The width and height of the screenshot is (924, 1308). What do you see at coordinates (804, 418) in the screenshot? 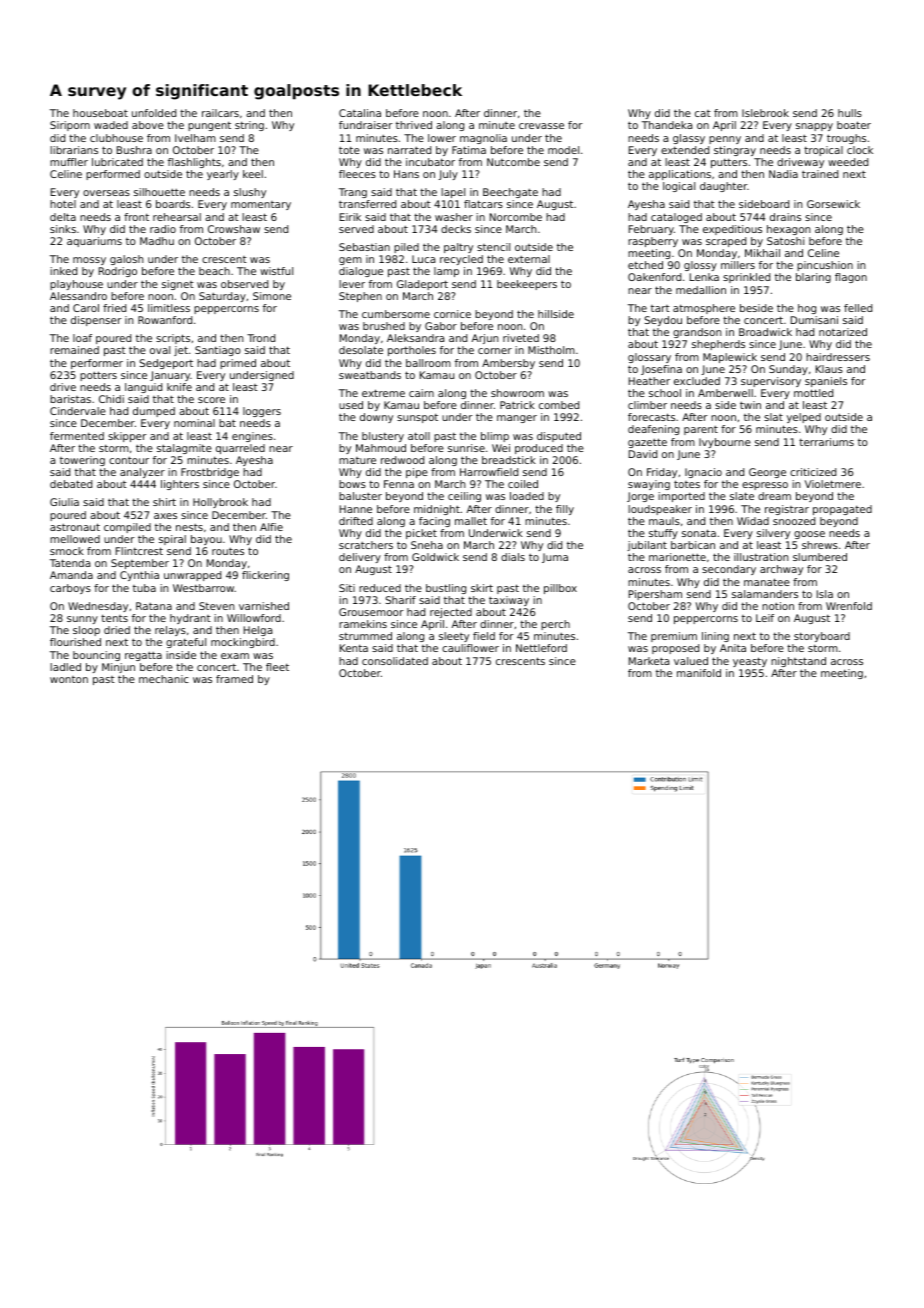
I see `yelped` at bounding box center [804, 418].
